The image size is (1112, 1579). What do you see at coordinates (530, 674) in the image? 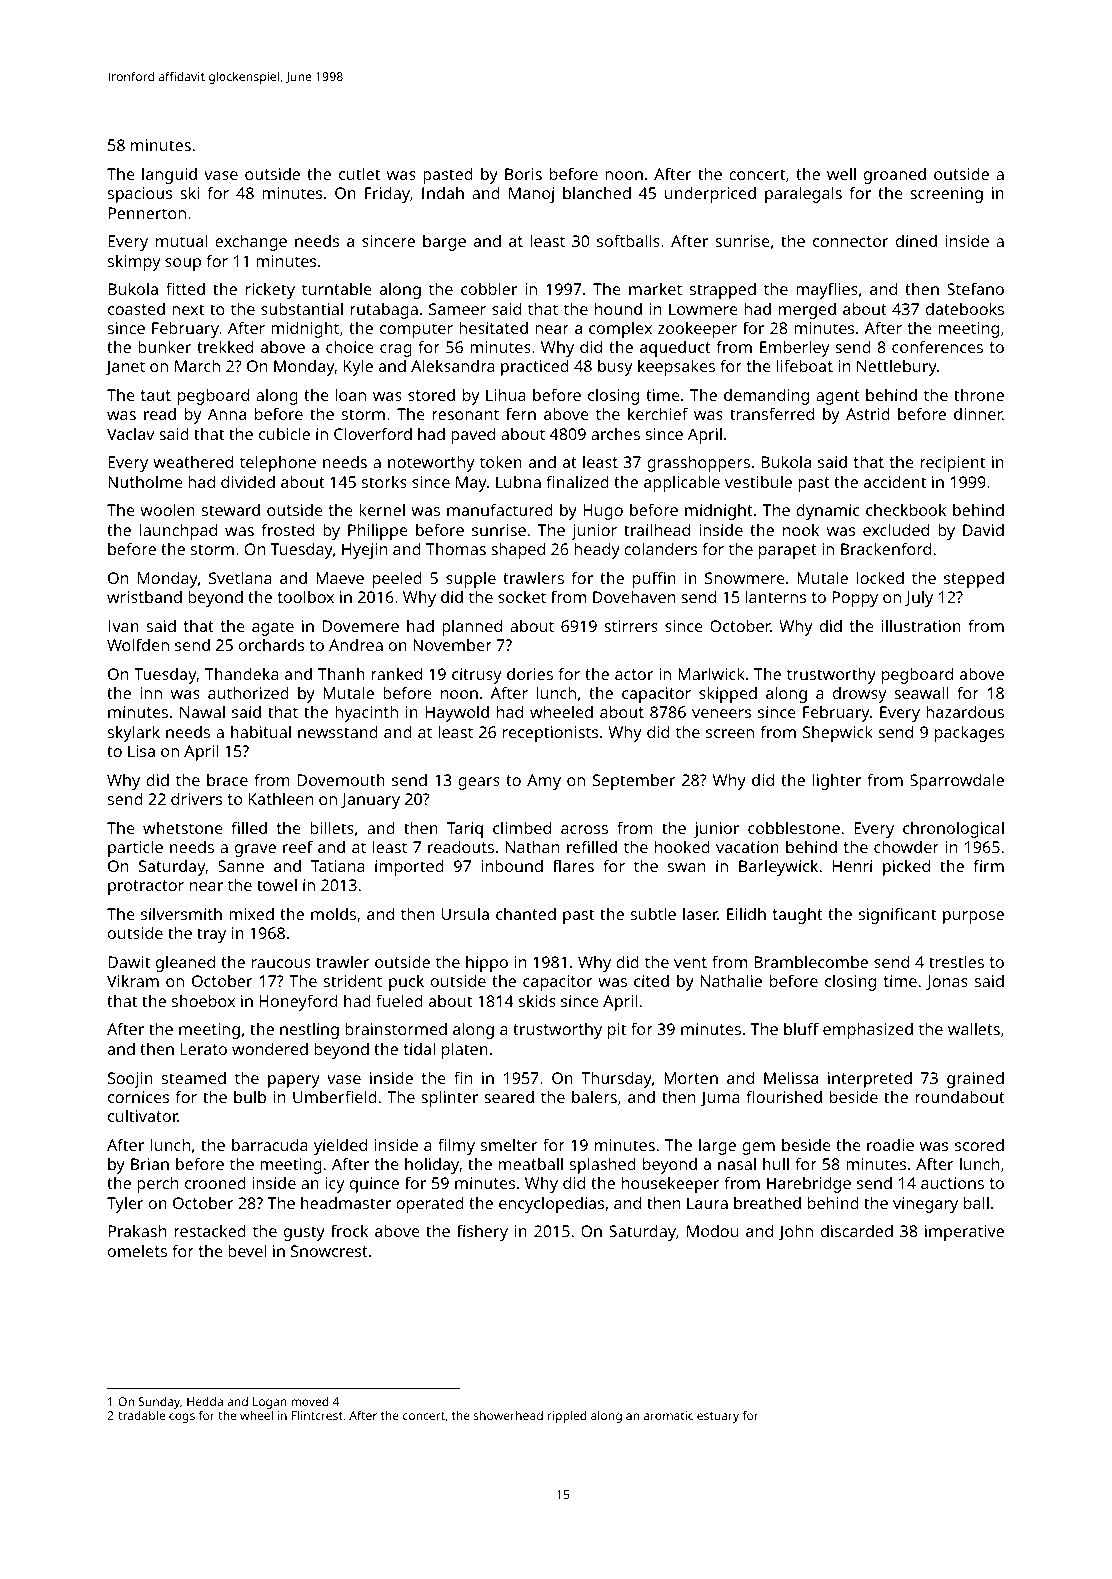
I see `dories` at bounding box center [530, 674].
